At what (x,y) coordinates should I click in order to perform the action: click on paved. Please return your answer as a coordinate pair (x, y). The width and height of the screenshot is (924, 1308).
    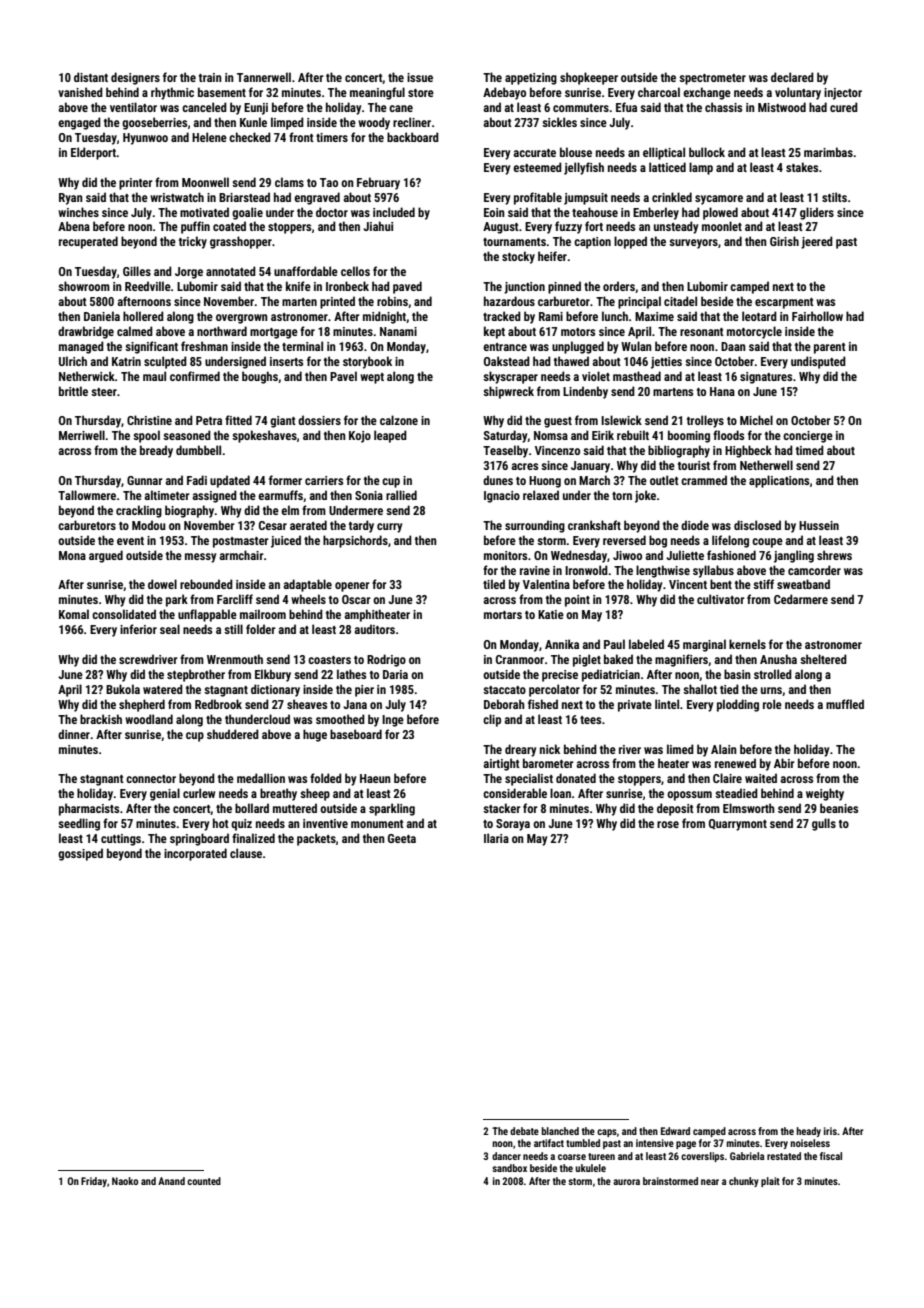
    Looking at the image, I should click on (407, 287).
